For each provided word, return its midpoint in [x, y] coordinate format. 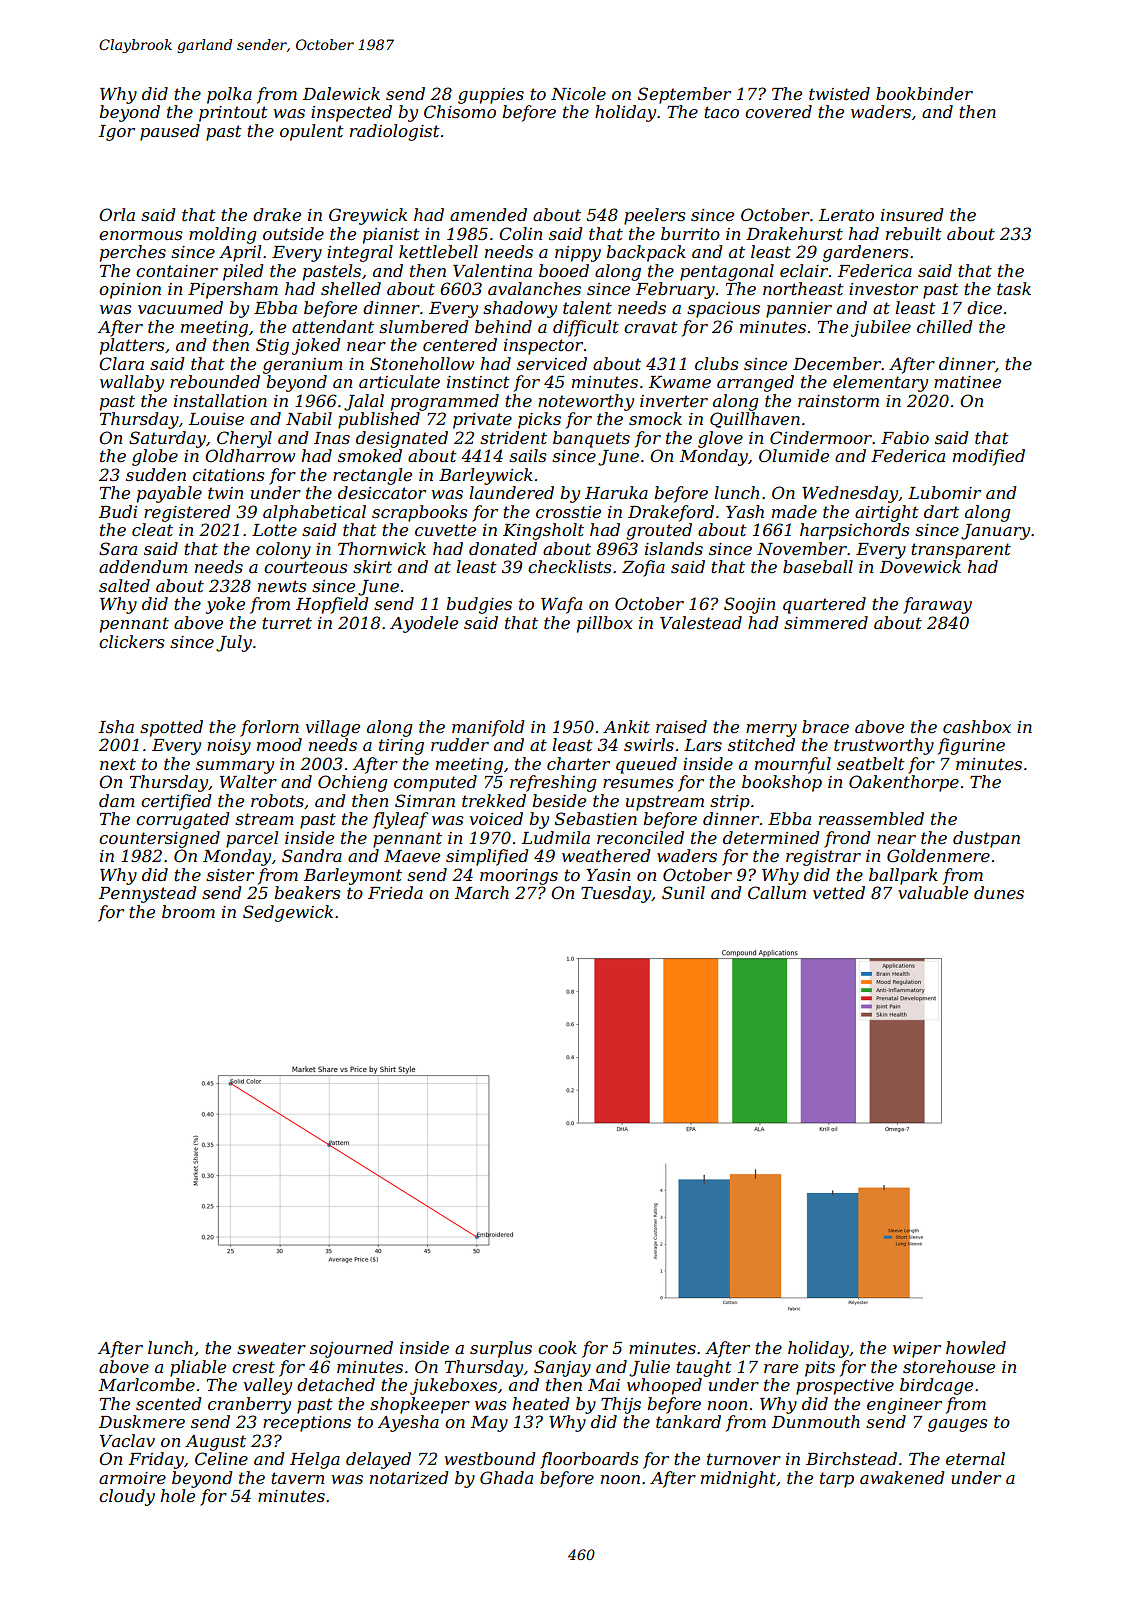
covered [778, 111]
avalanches [534, 288]
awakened [902, 1477]
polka [229, 95]
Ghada [506, 1477]
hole [178, 1495]
